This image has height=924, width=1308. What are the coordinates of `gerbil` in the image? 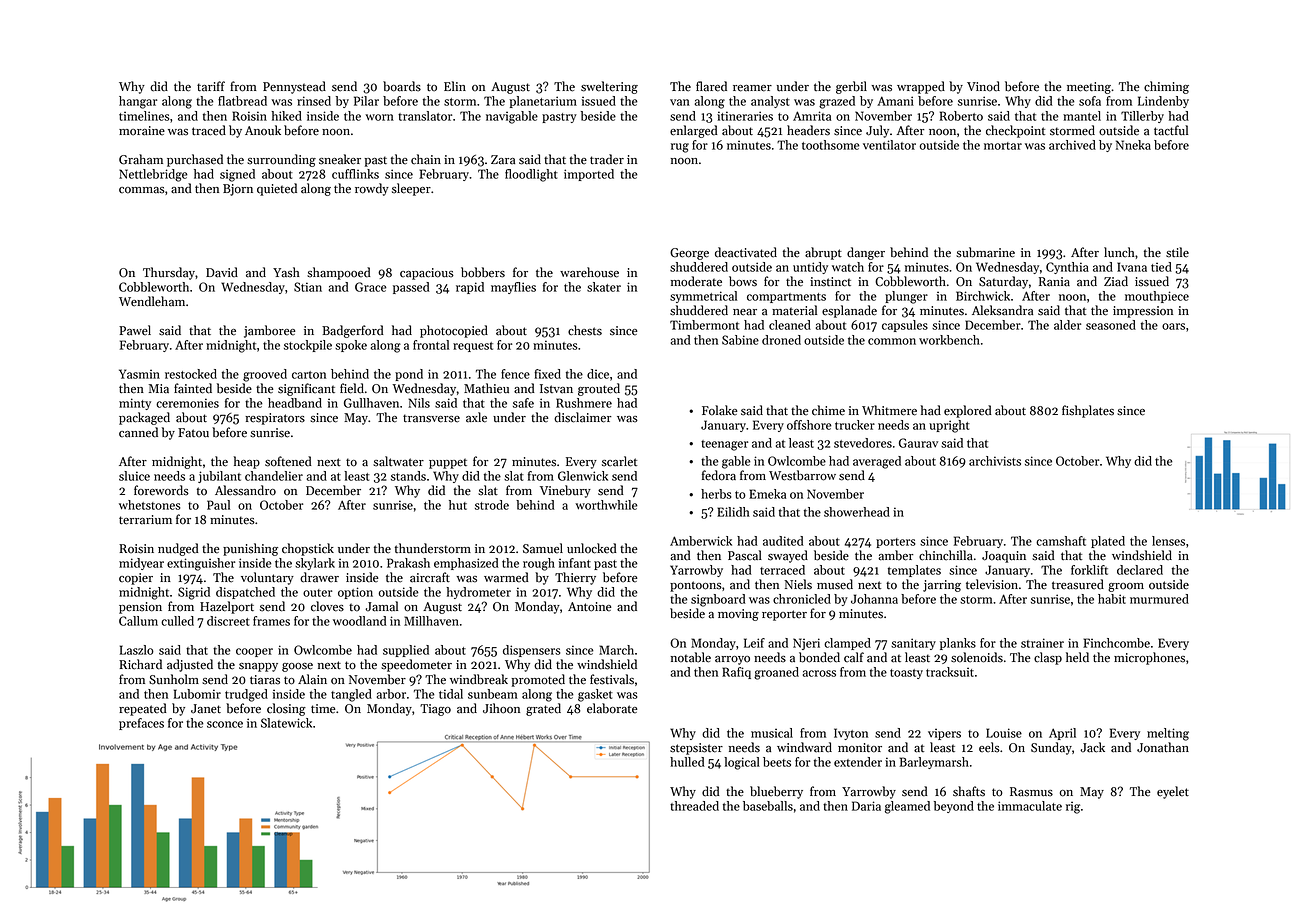 It's located at (851, 87).
